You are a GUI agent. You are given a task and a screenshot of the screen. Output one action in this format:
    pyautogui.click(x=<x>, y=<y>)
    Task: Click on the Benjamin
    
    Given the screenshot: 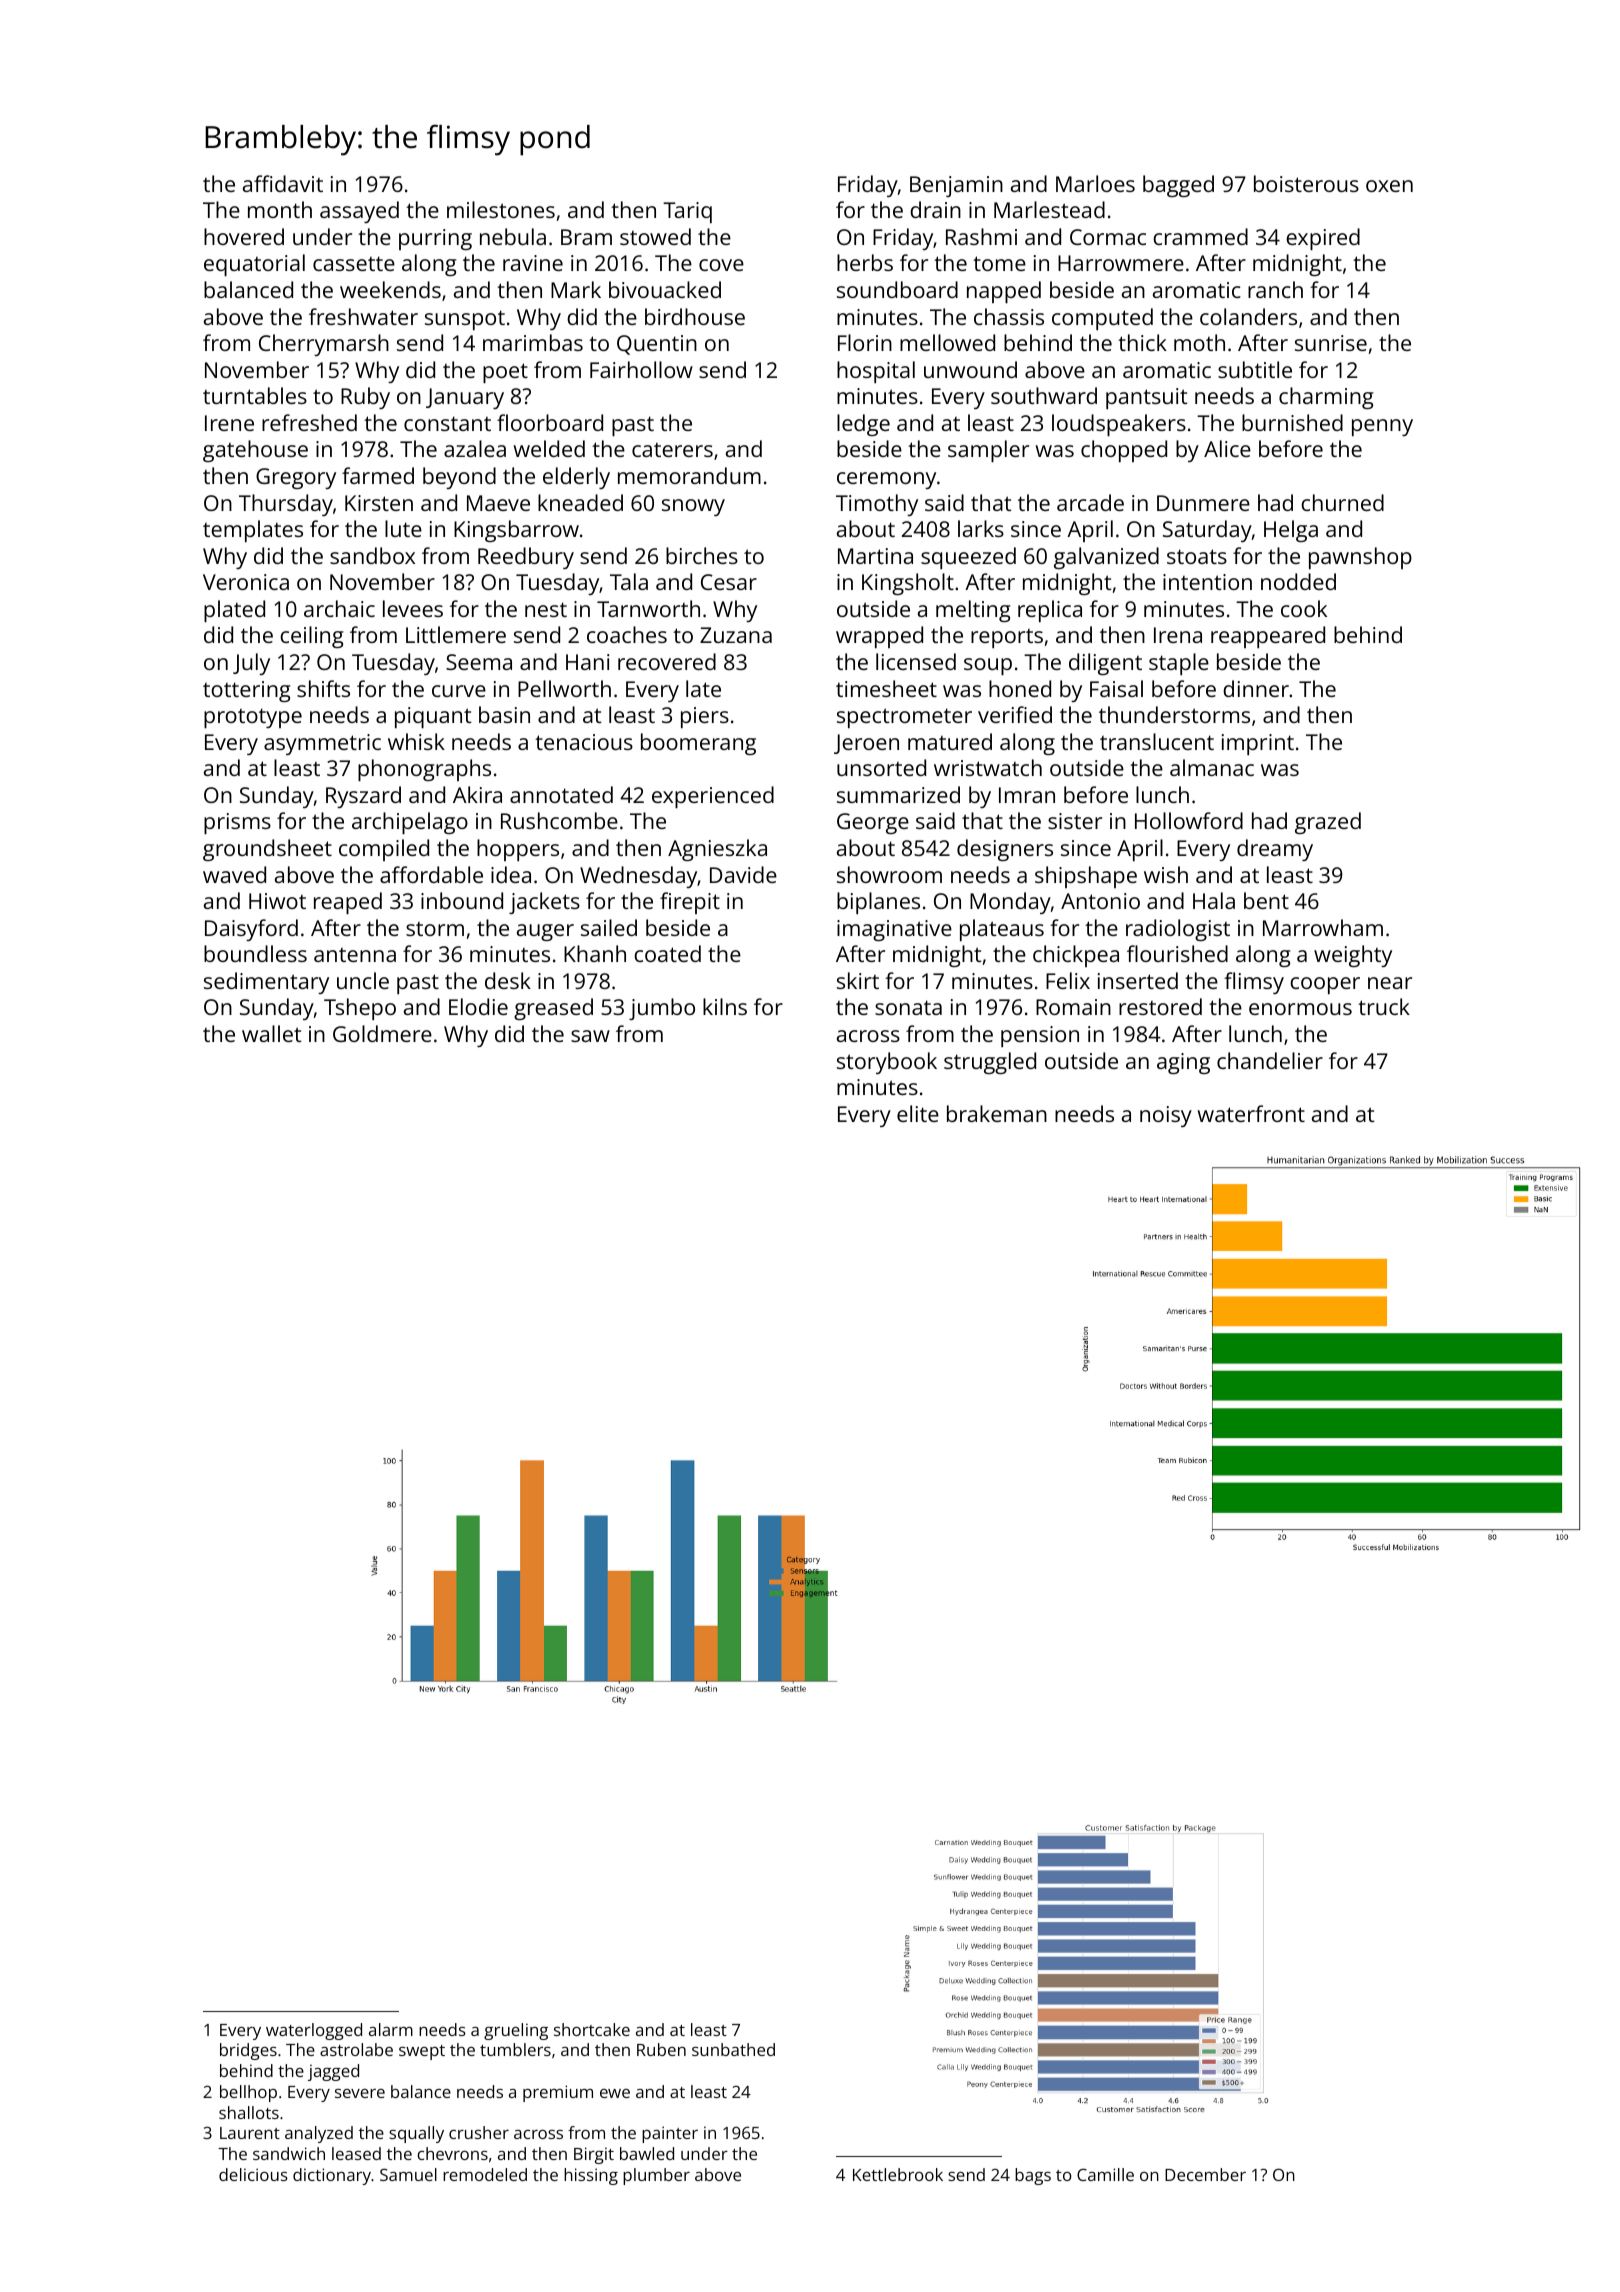 What is the action you would take?
    pyautogui.click(x=956, y=186)
